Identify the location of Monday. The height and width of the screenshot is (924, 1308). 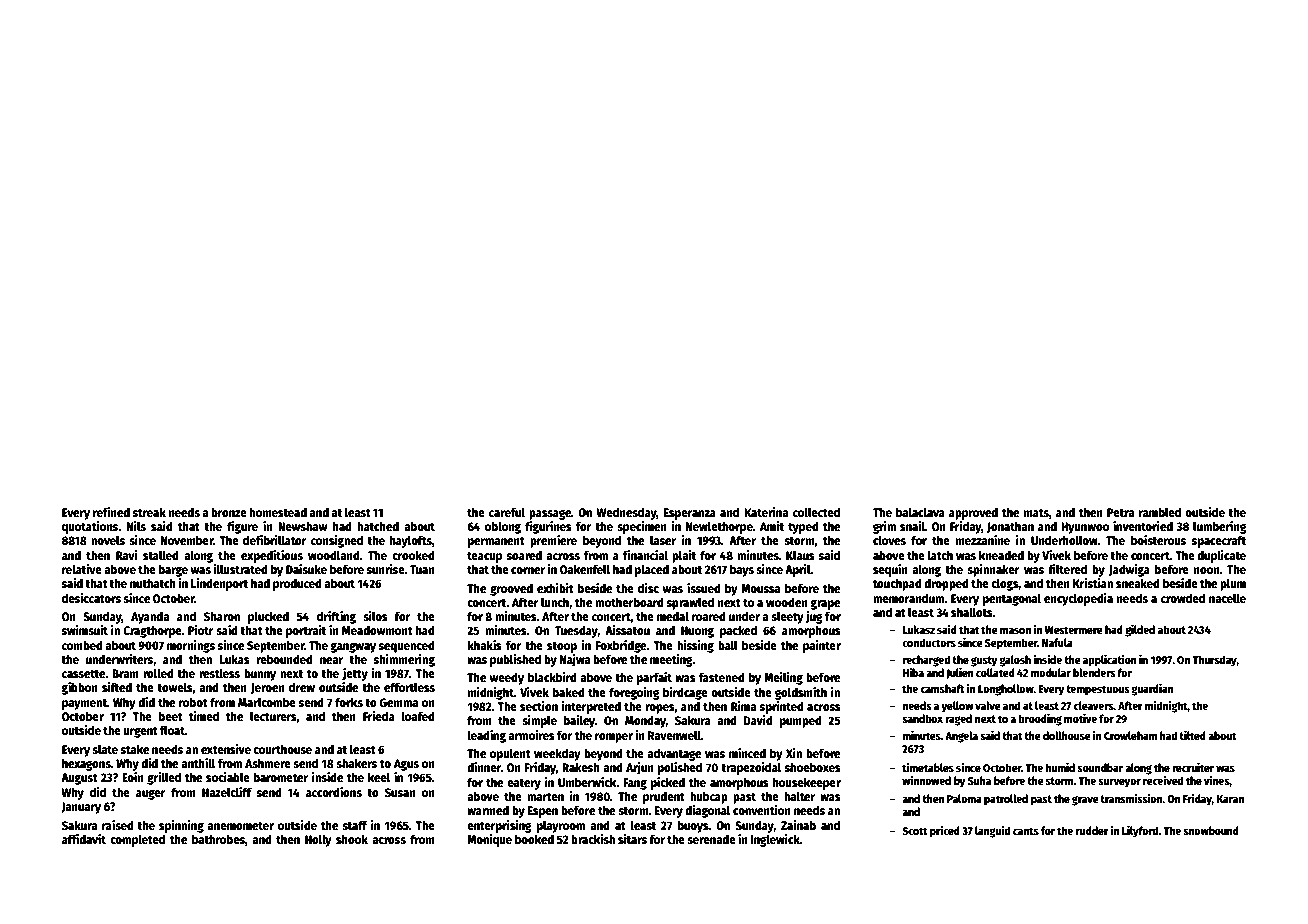
(645, 721).
